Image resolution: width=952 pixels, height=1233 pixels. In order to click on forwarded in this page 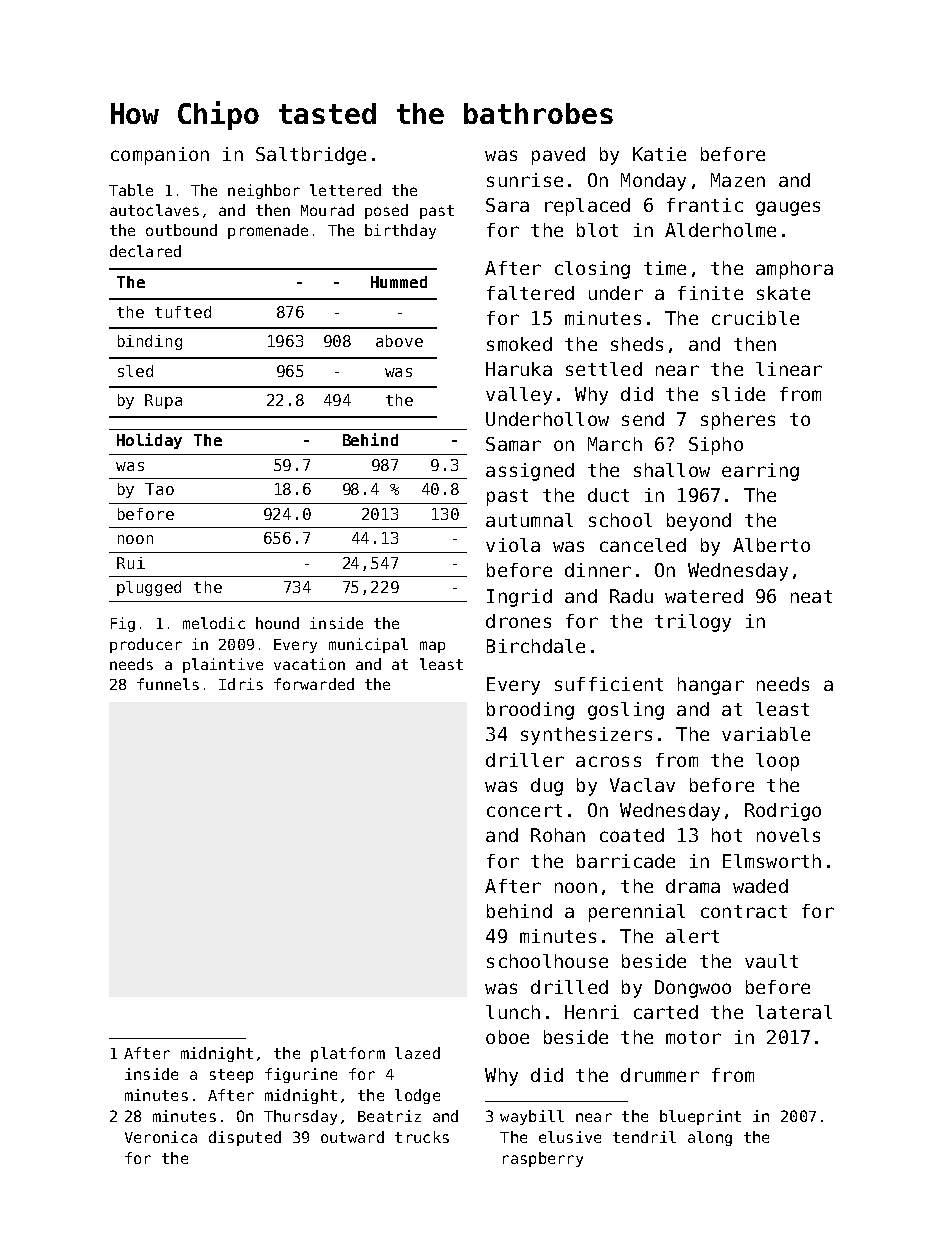, I will do `click(314, 684)`.
